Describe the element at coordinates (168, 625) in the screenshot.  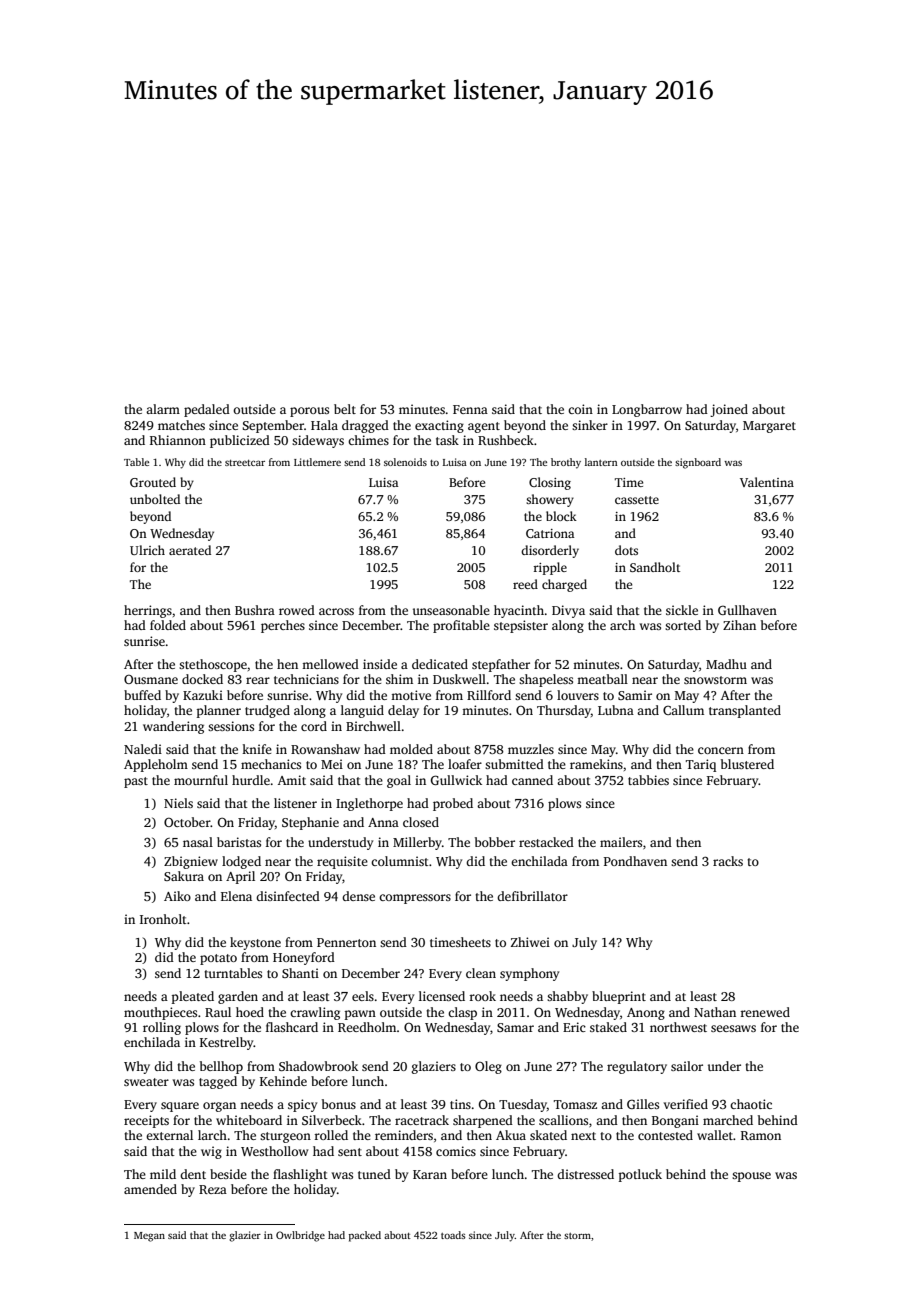
I see `folded` at that location.
